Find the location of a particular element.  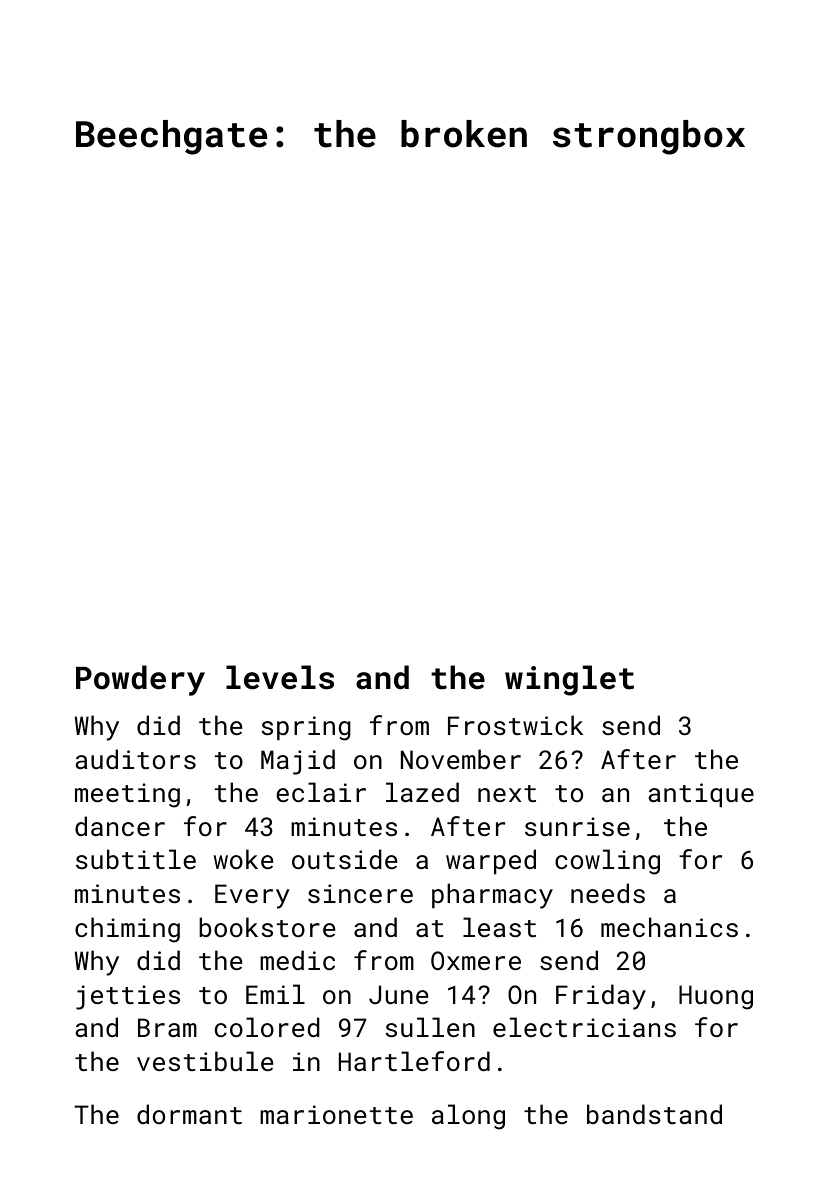

sincere is located at coordinates (360, 893).
